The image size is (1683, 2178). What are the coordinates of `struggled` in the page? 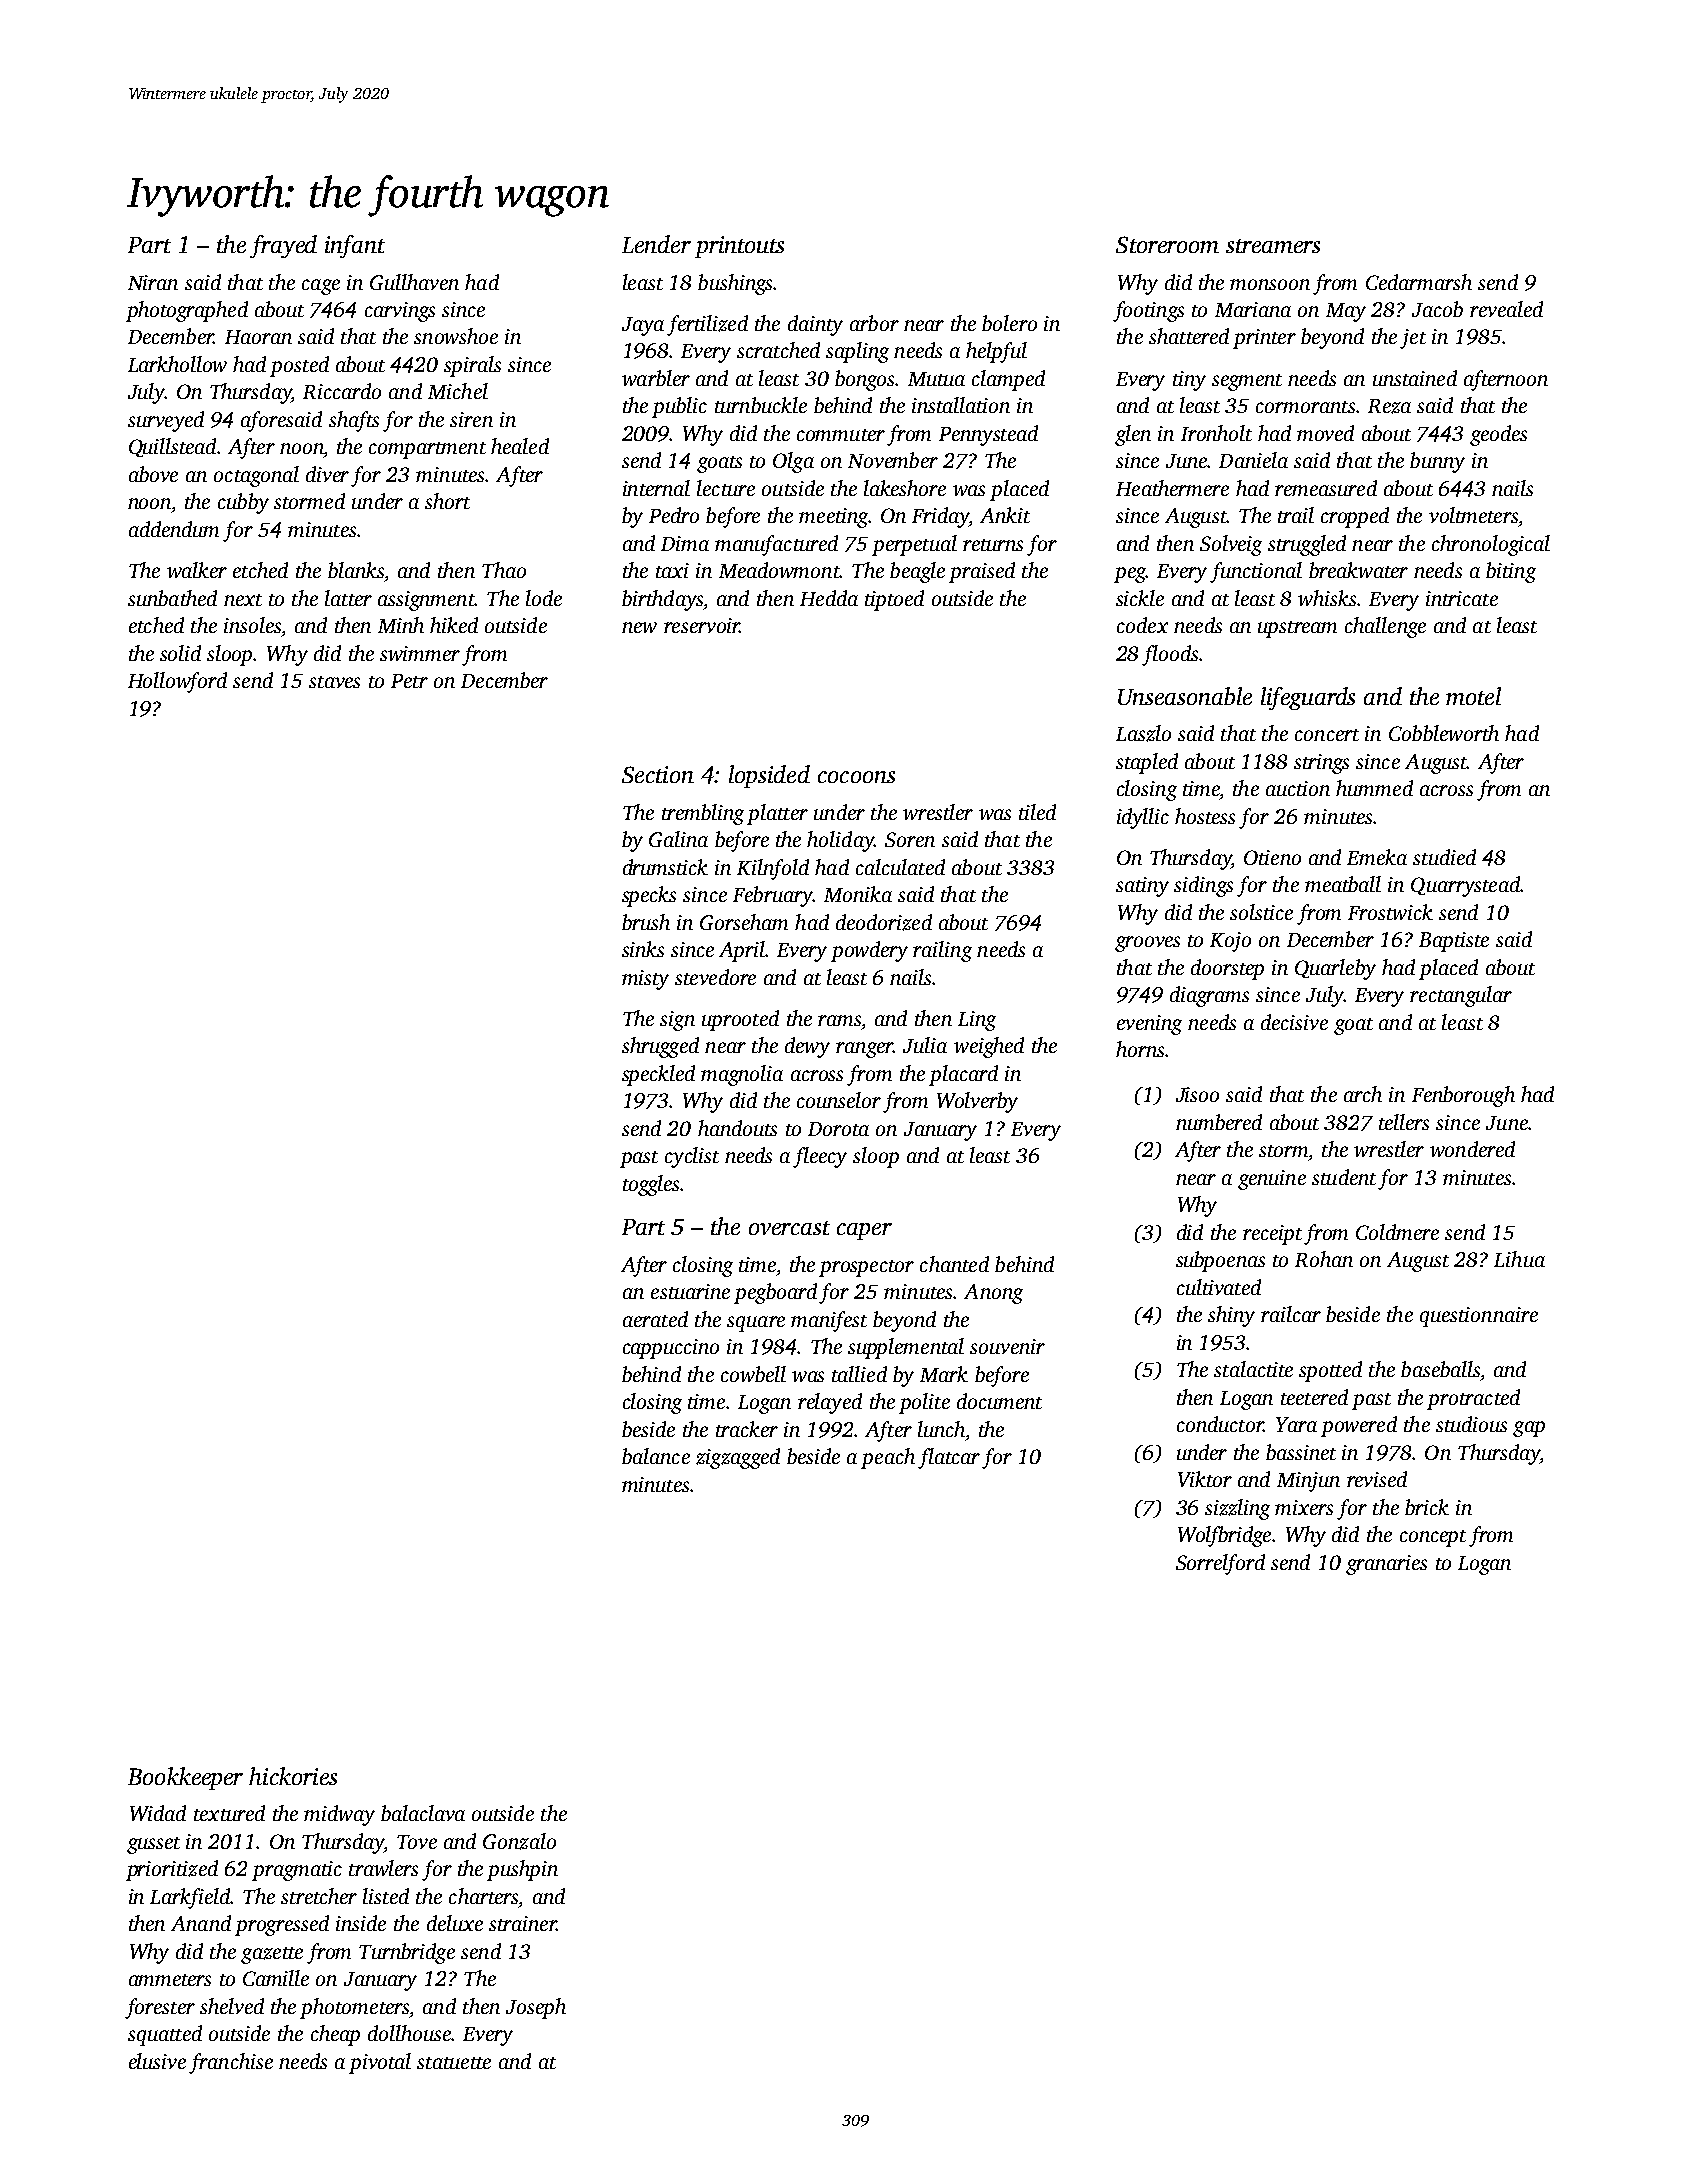 It's located at (1307, 545).
